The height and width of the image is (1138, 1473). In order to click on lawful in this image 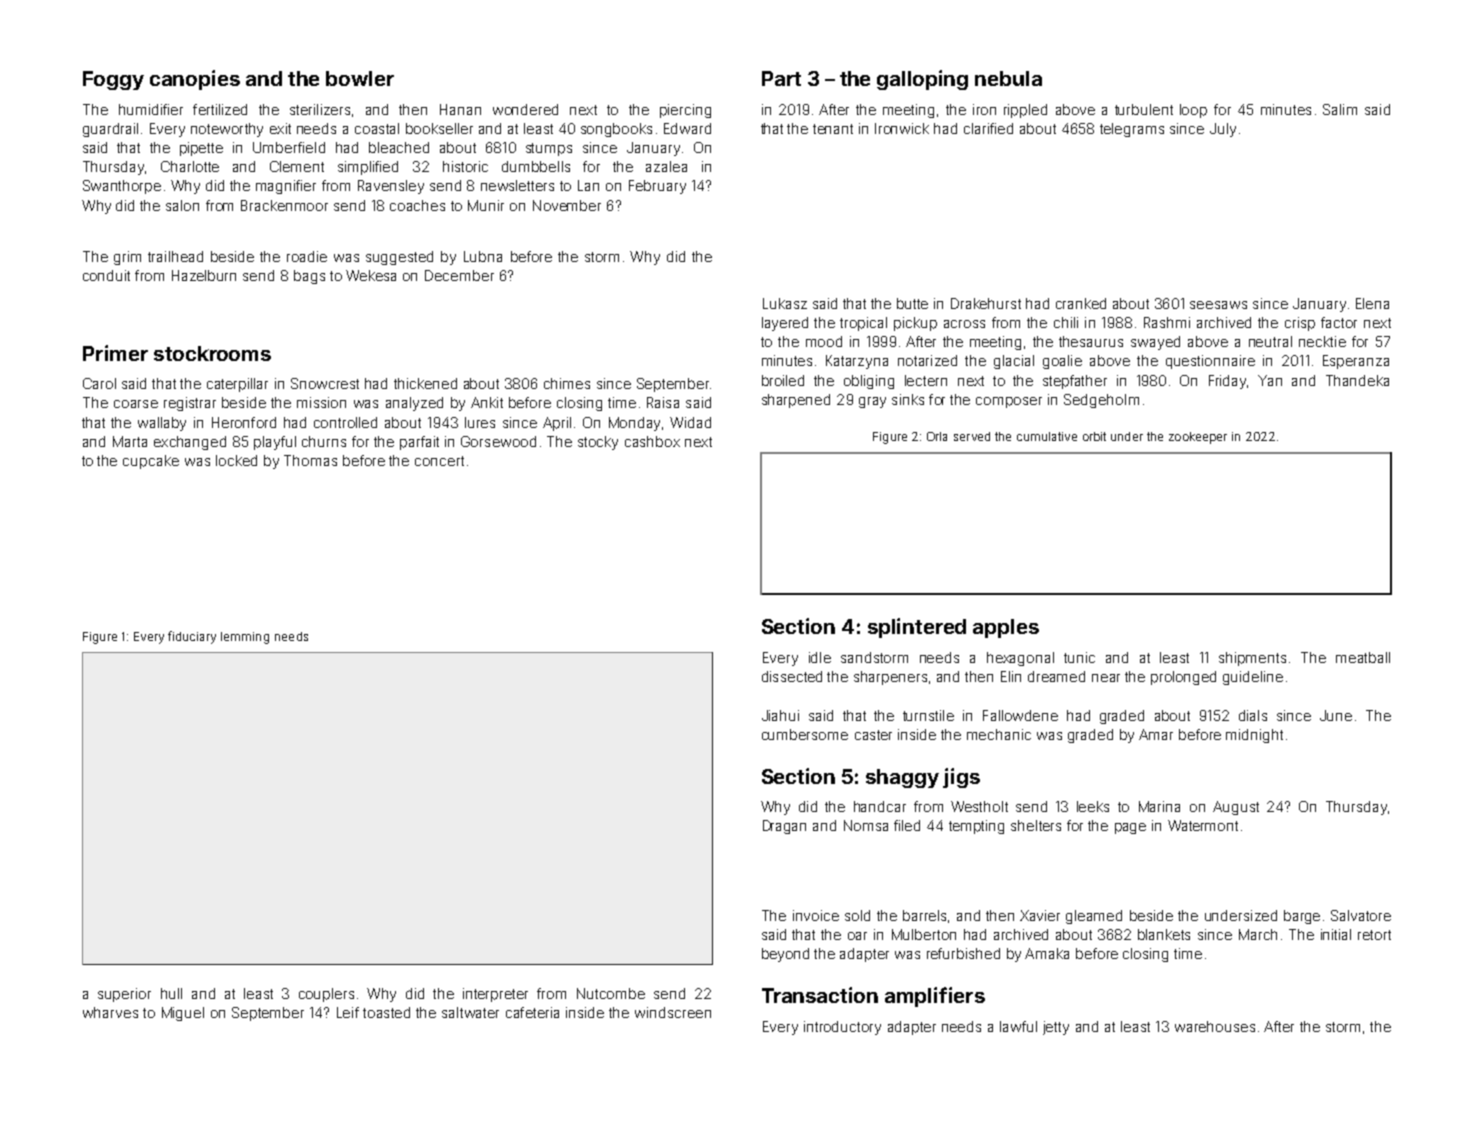, I will do `click(1018, 1026)`.
